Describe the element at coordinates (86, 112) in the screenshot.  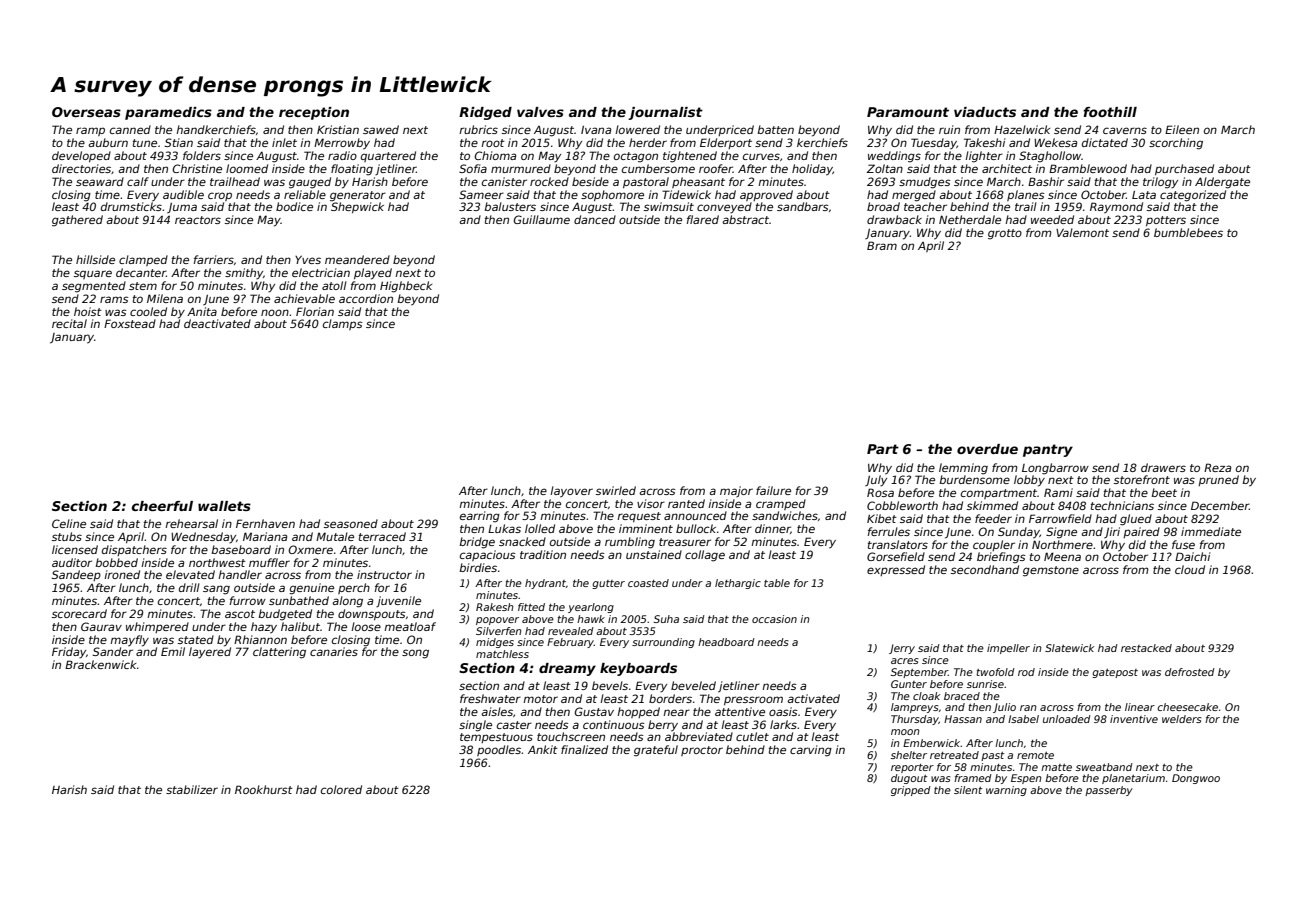
I see `Overseas` at that location.
